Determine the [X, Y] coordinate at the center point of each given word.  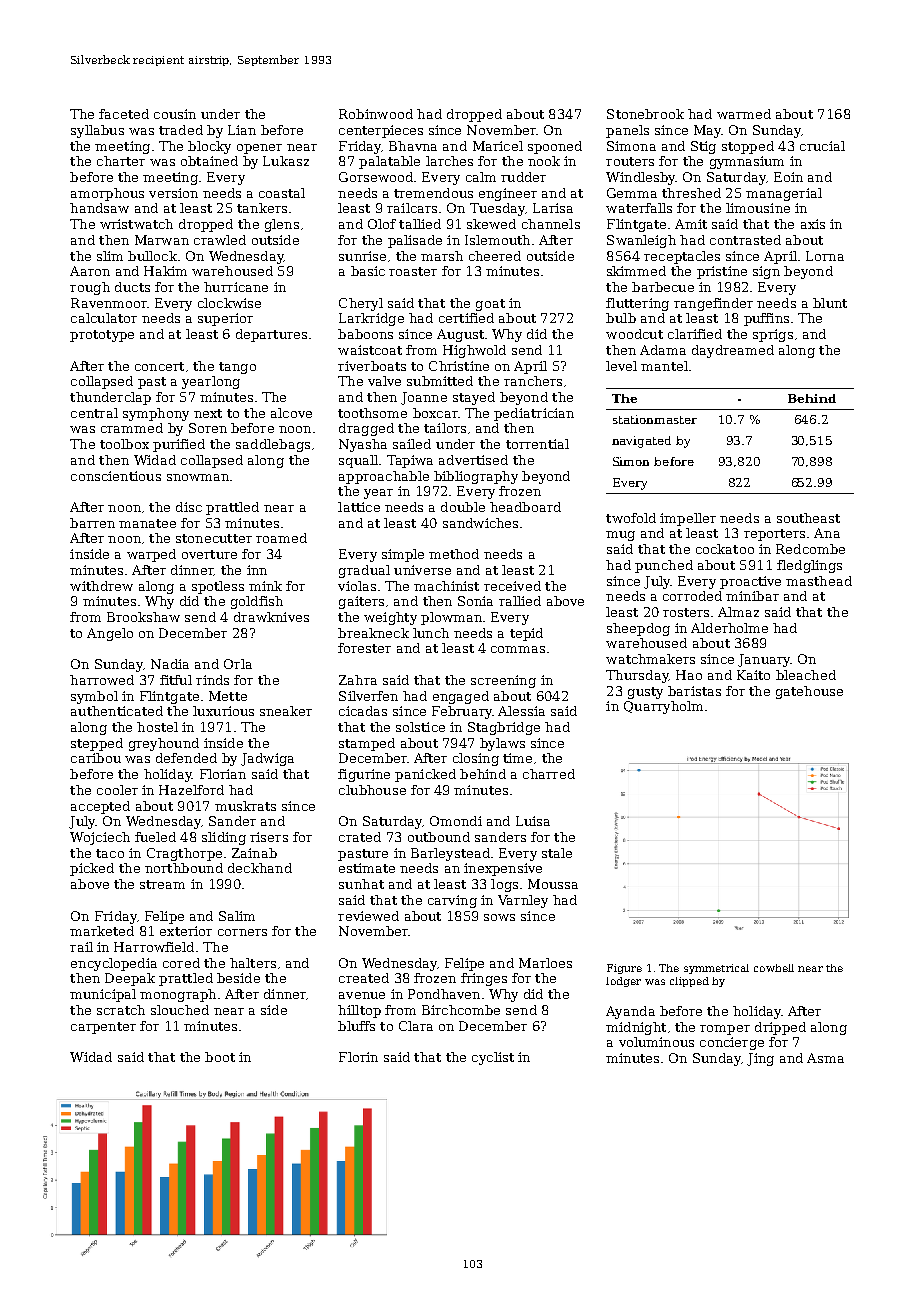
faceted [124, 114]
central [94, 413]
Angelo [110, 634]
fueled [155, 837]
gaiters [361, 602]
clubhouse [372, 790]
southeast [808, 518]
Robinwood [376, 114]
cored [181, 963]
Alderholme [729, 628]
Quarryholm [663, 707]
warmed [744, 114]
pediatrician [534, 414]
